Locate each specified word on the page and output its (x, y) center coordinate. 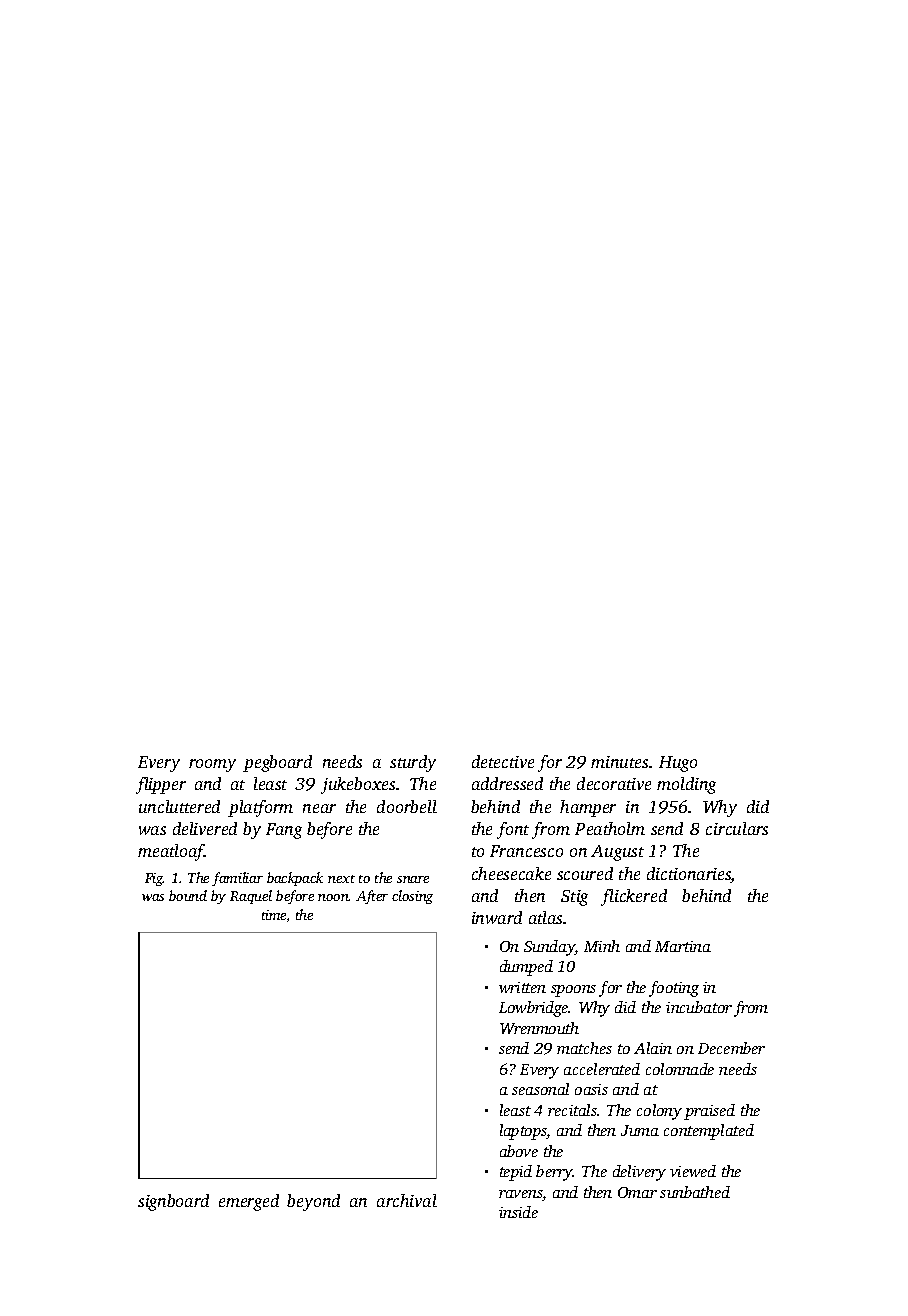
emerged (249, 1202)
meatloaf (171, 852)
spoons (573, 991)
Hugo (678, 764)
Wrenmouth (539, 1028)
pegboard (277, 763)
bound (188, 895)
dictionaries (689, 875)
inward (497, 917)
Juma (640, 1130)
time (274, 915)
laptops (523, 1132)
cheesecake (511, 873)
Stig (574, 898)
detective (503, 761)
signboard (173, 1202)
